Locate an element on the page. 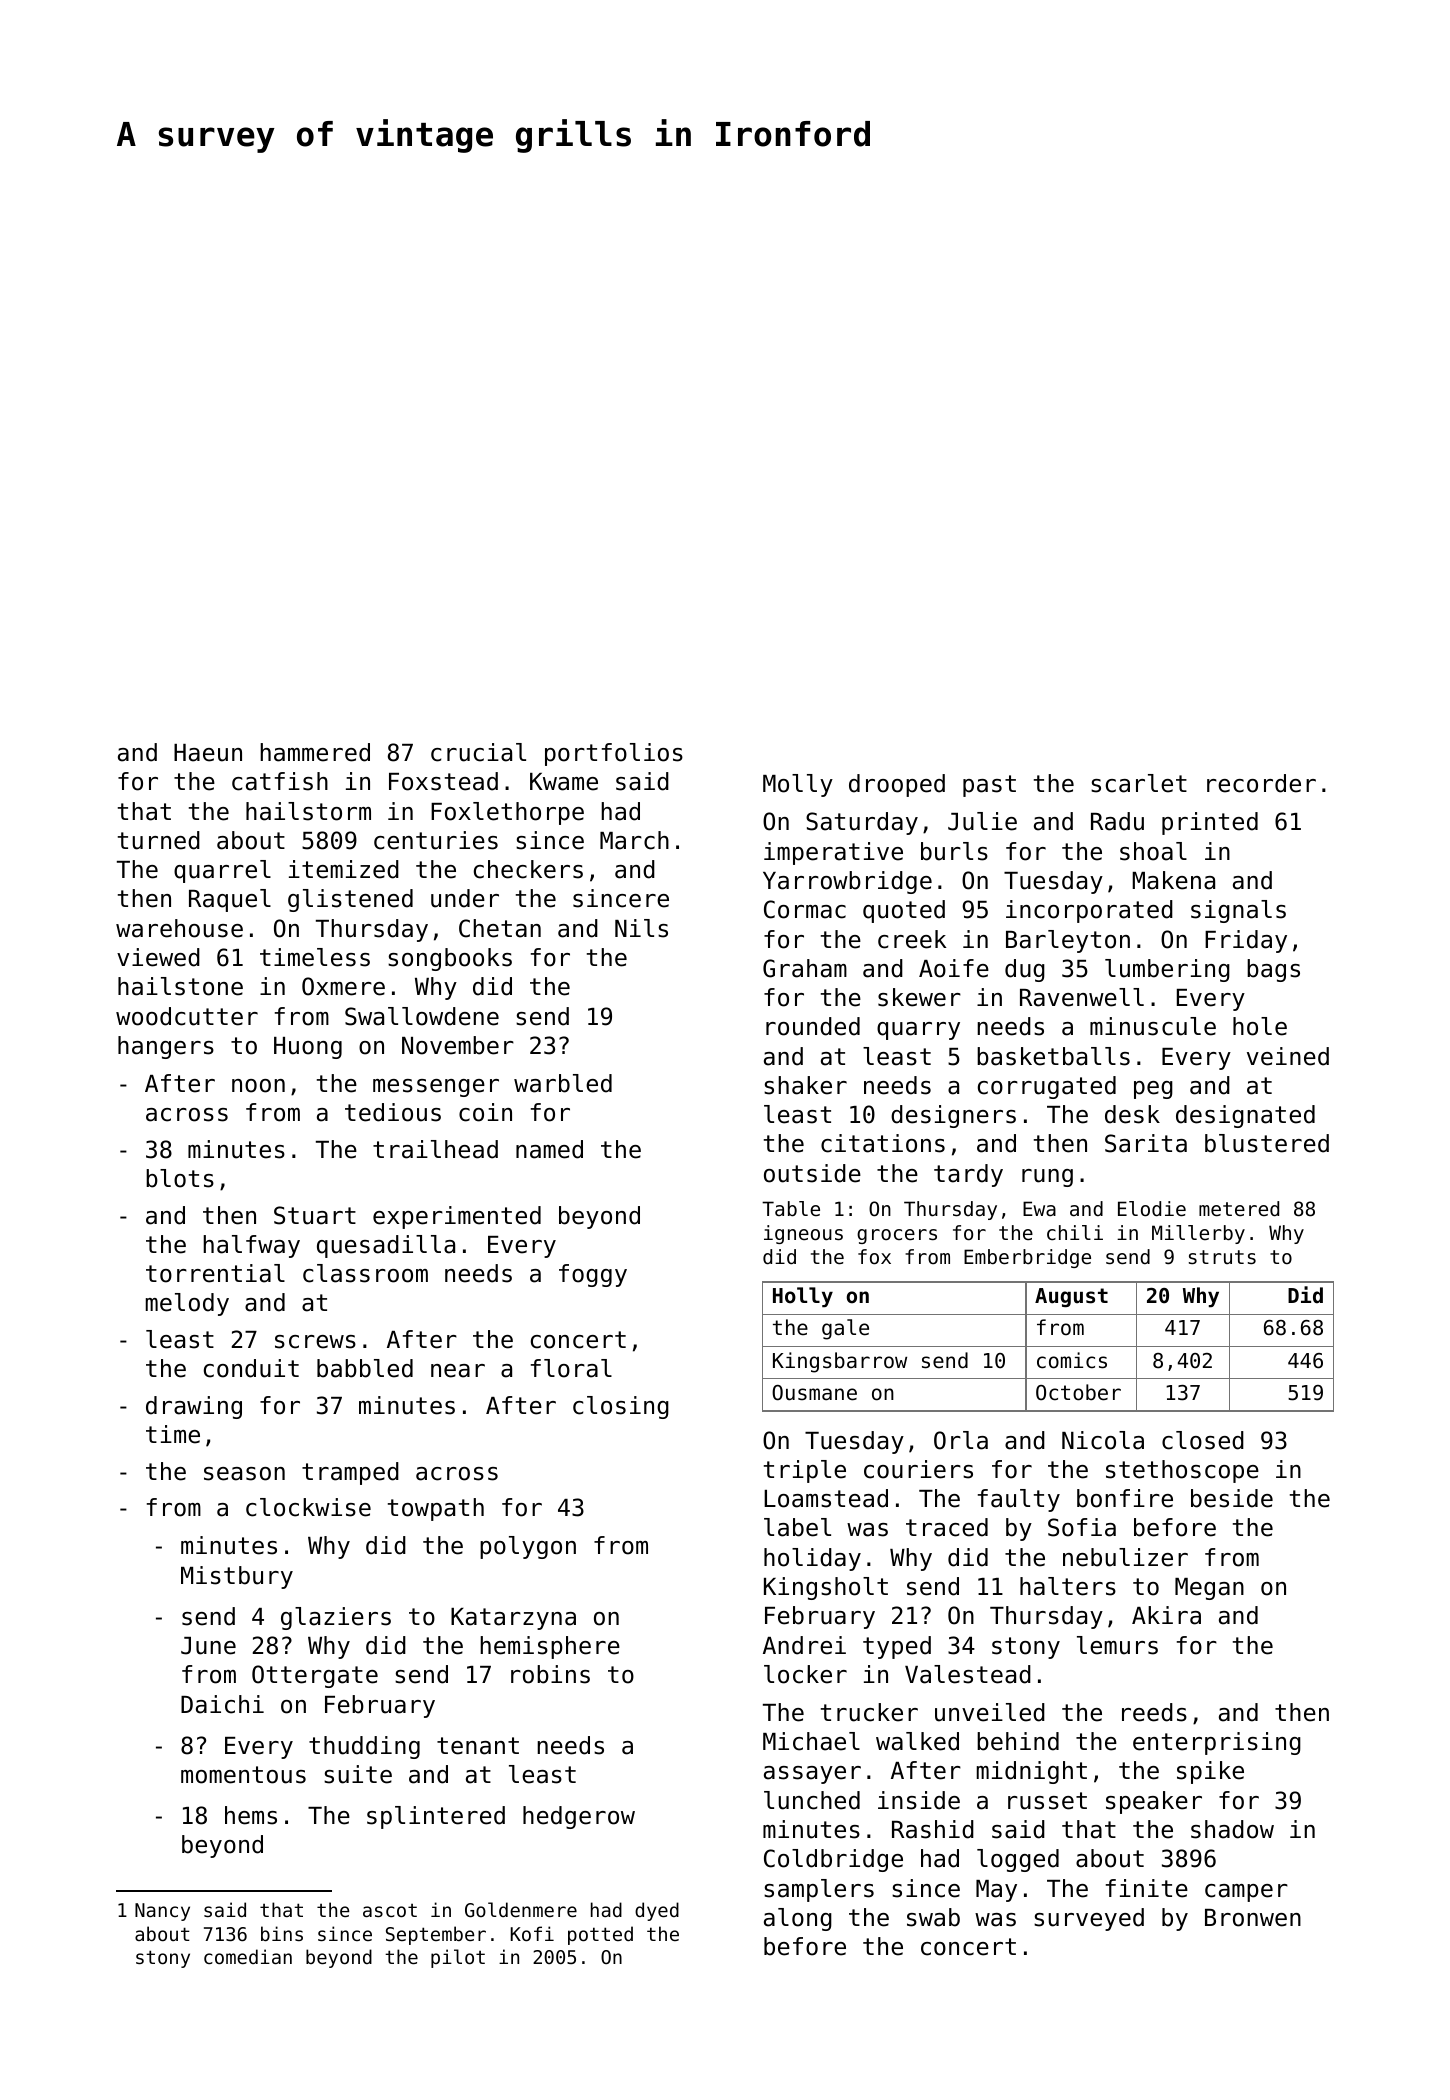 This document has width=1450, height=2100. classroom is located at coordinates (365, 1273).
